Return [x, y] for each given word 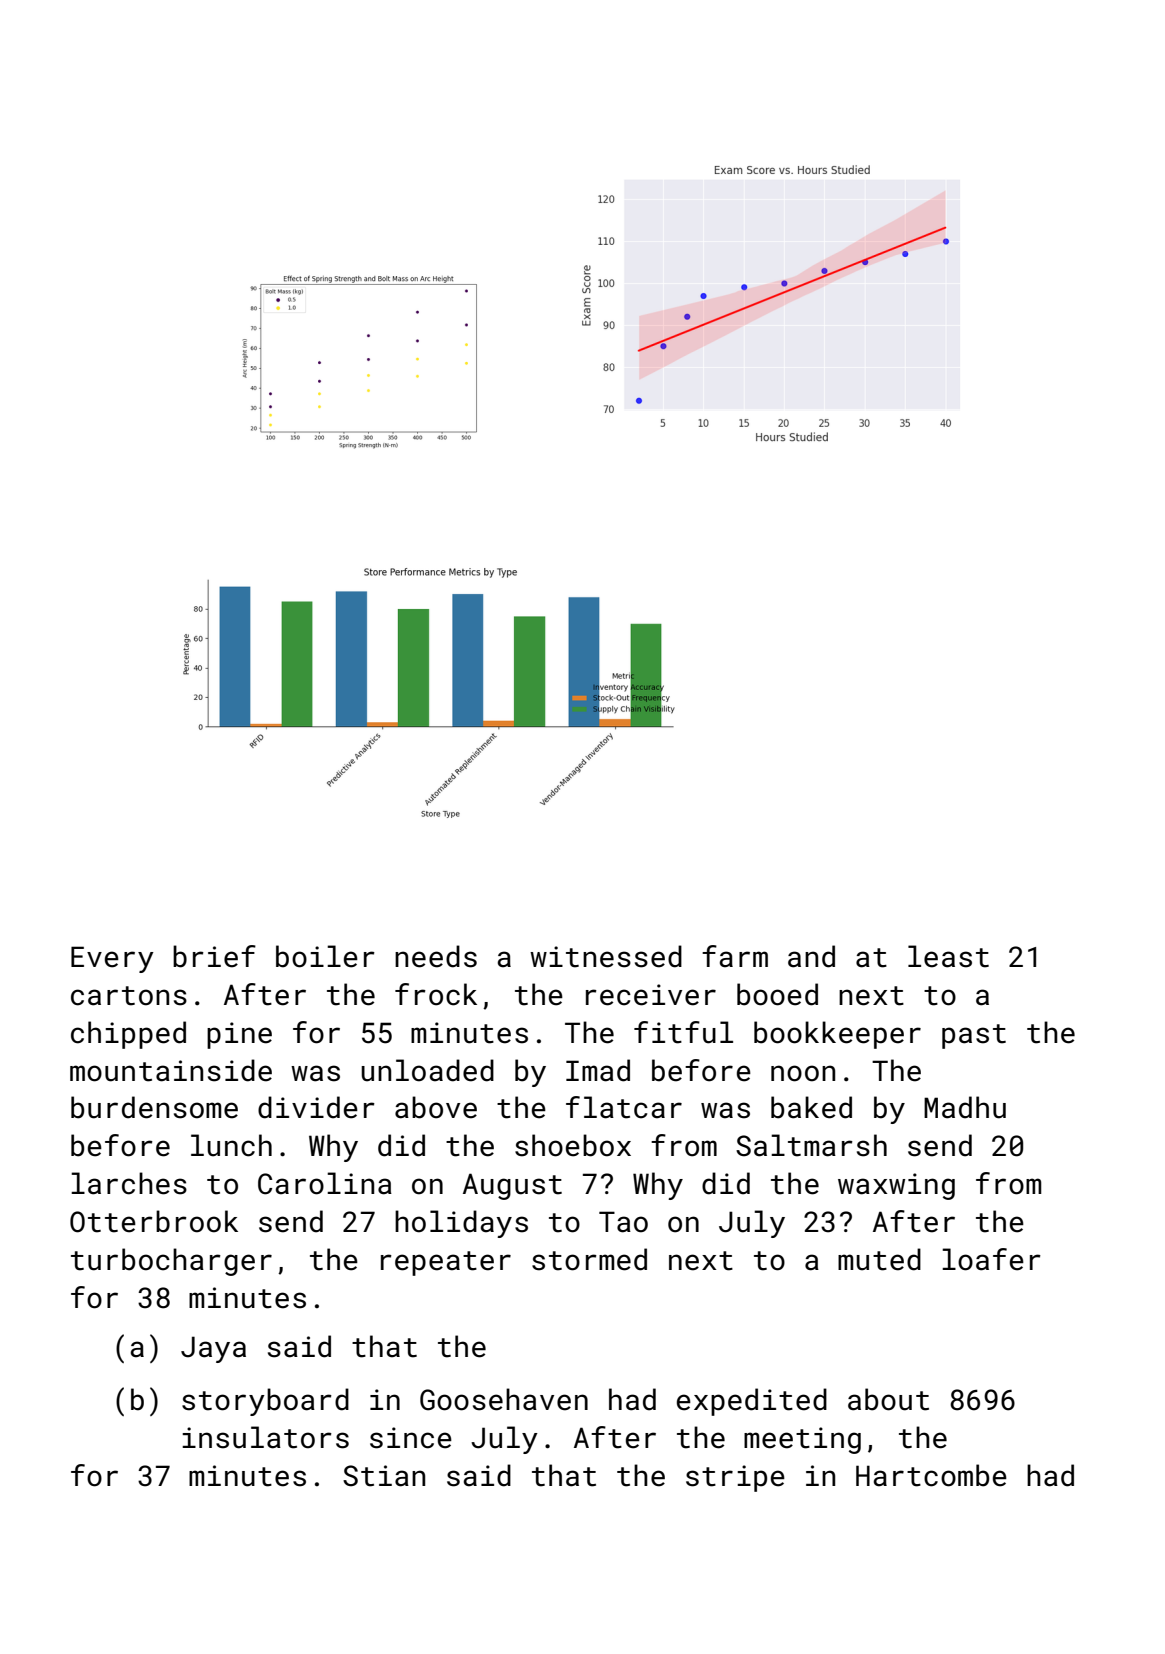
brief [214, 956]
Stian [384, 1476]
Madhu [965, 1107]
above [436, 1107]
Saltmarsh [811, 1145]
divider [316, 1107]
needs [436, 956]
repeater [446, 1263]
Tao [623, 1222]
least [948, 956]
